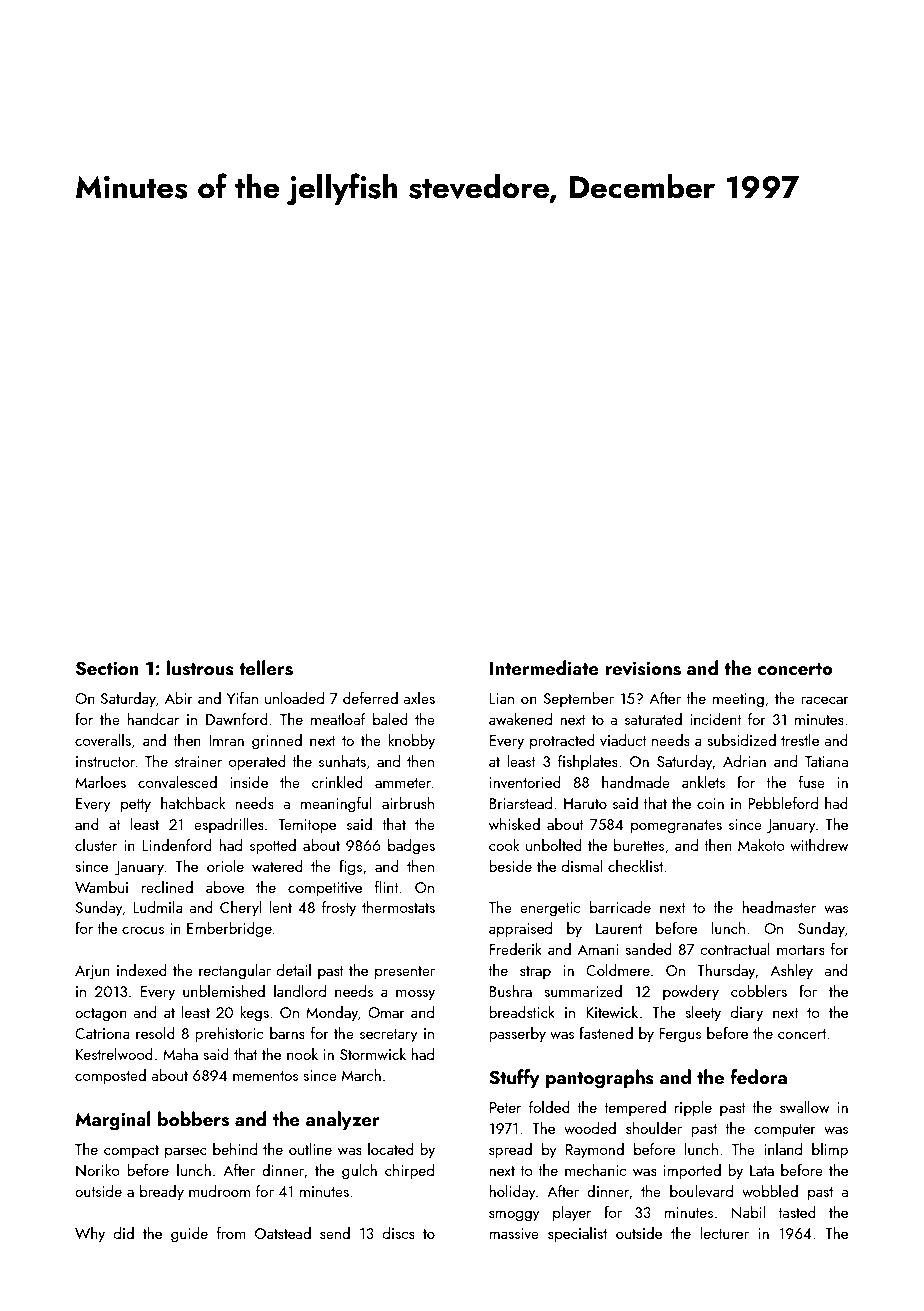 This page has width=924, height=1311. What do you see at coordinates (726, 972) in the page?
I see `Thursday` at bounding box center [726, 972].
